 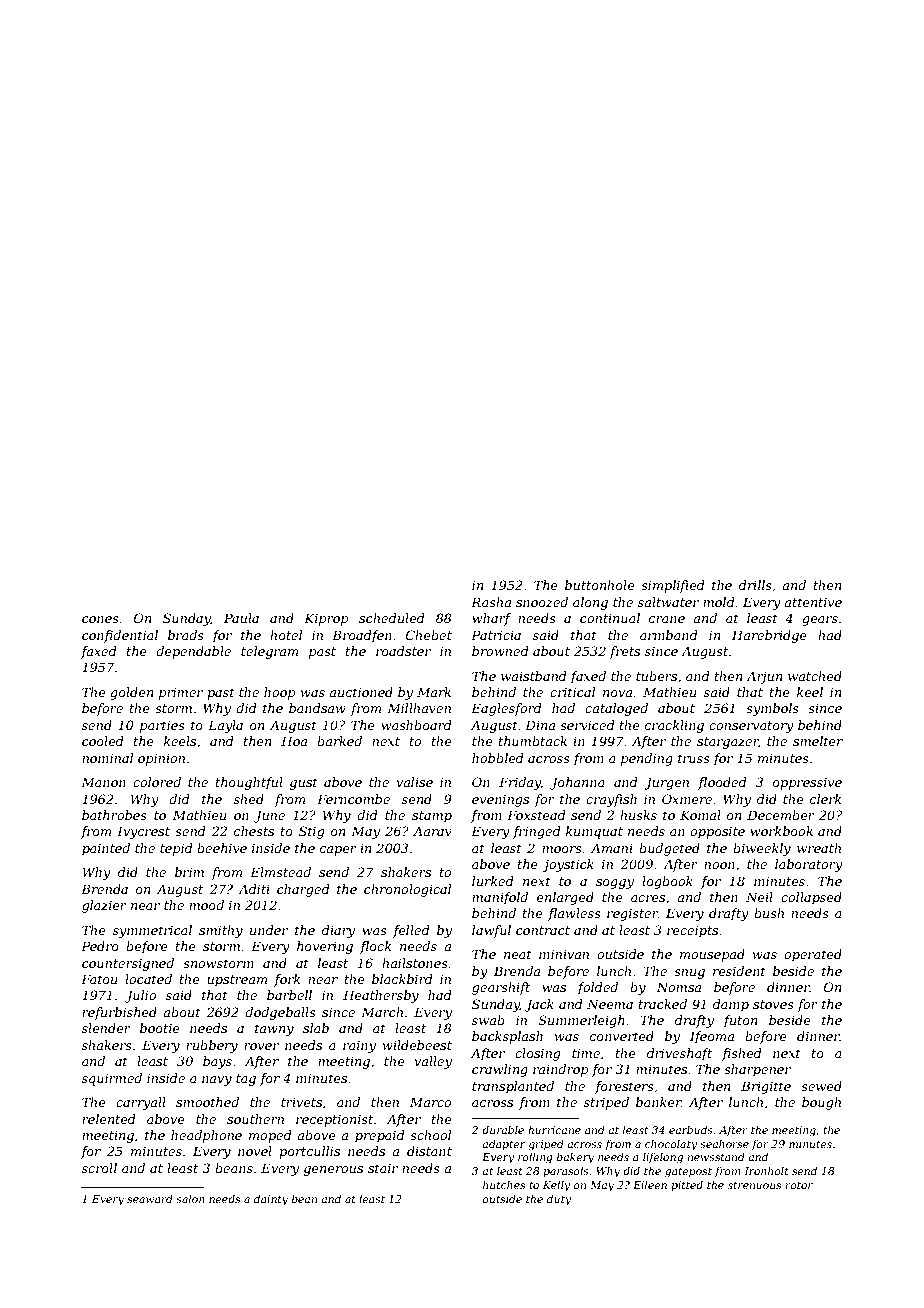 What do you see at coordinates (694, 758) in the page?
I see `truss` at bounding box center [694, 758].
